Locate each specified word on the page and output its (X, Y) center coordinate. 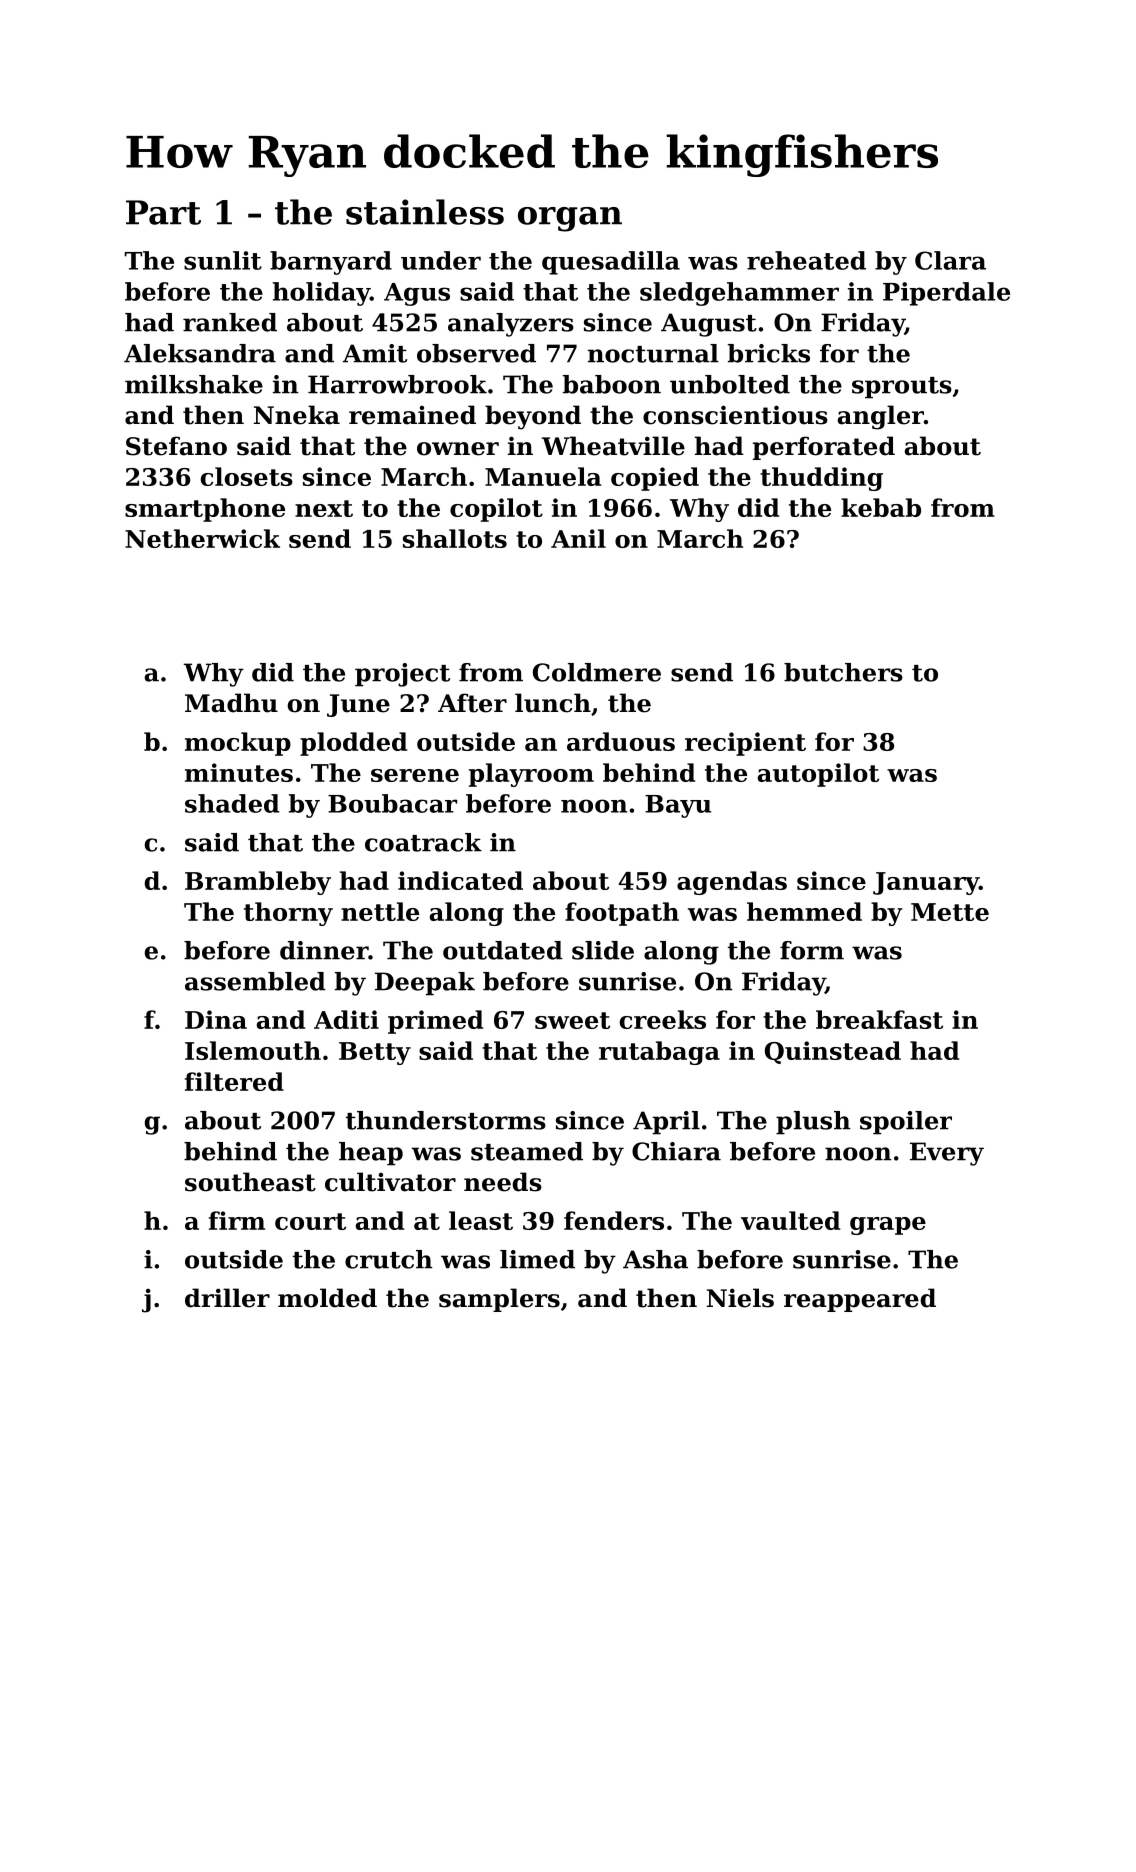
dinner (324, 950)
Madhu (231, 703)
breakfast (879, 1019)
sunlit (223, 260)
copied (655, 479)
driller (227, 1298)
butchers (843, 672)
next (324, 508)
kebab (881, 507)
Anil (578, 538)
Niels (740, 1298)
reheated (806, 260)
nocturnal (653, 353)
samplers (499, 1300)
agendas (732, 883)
